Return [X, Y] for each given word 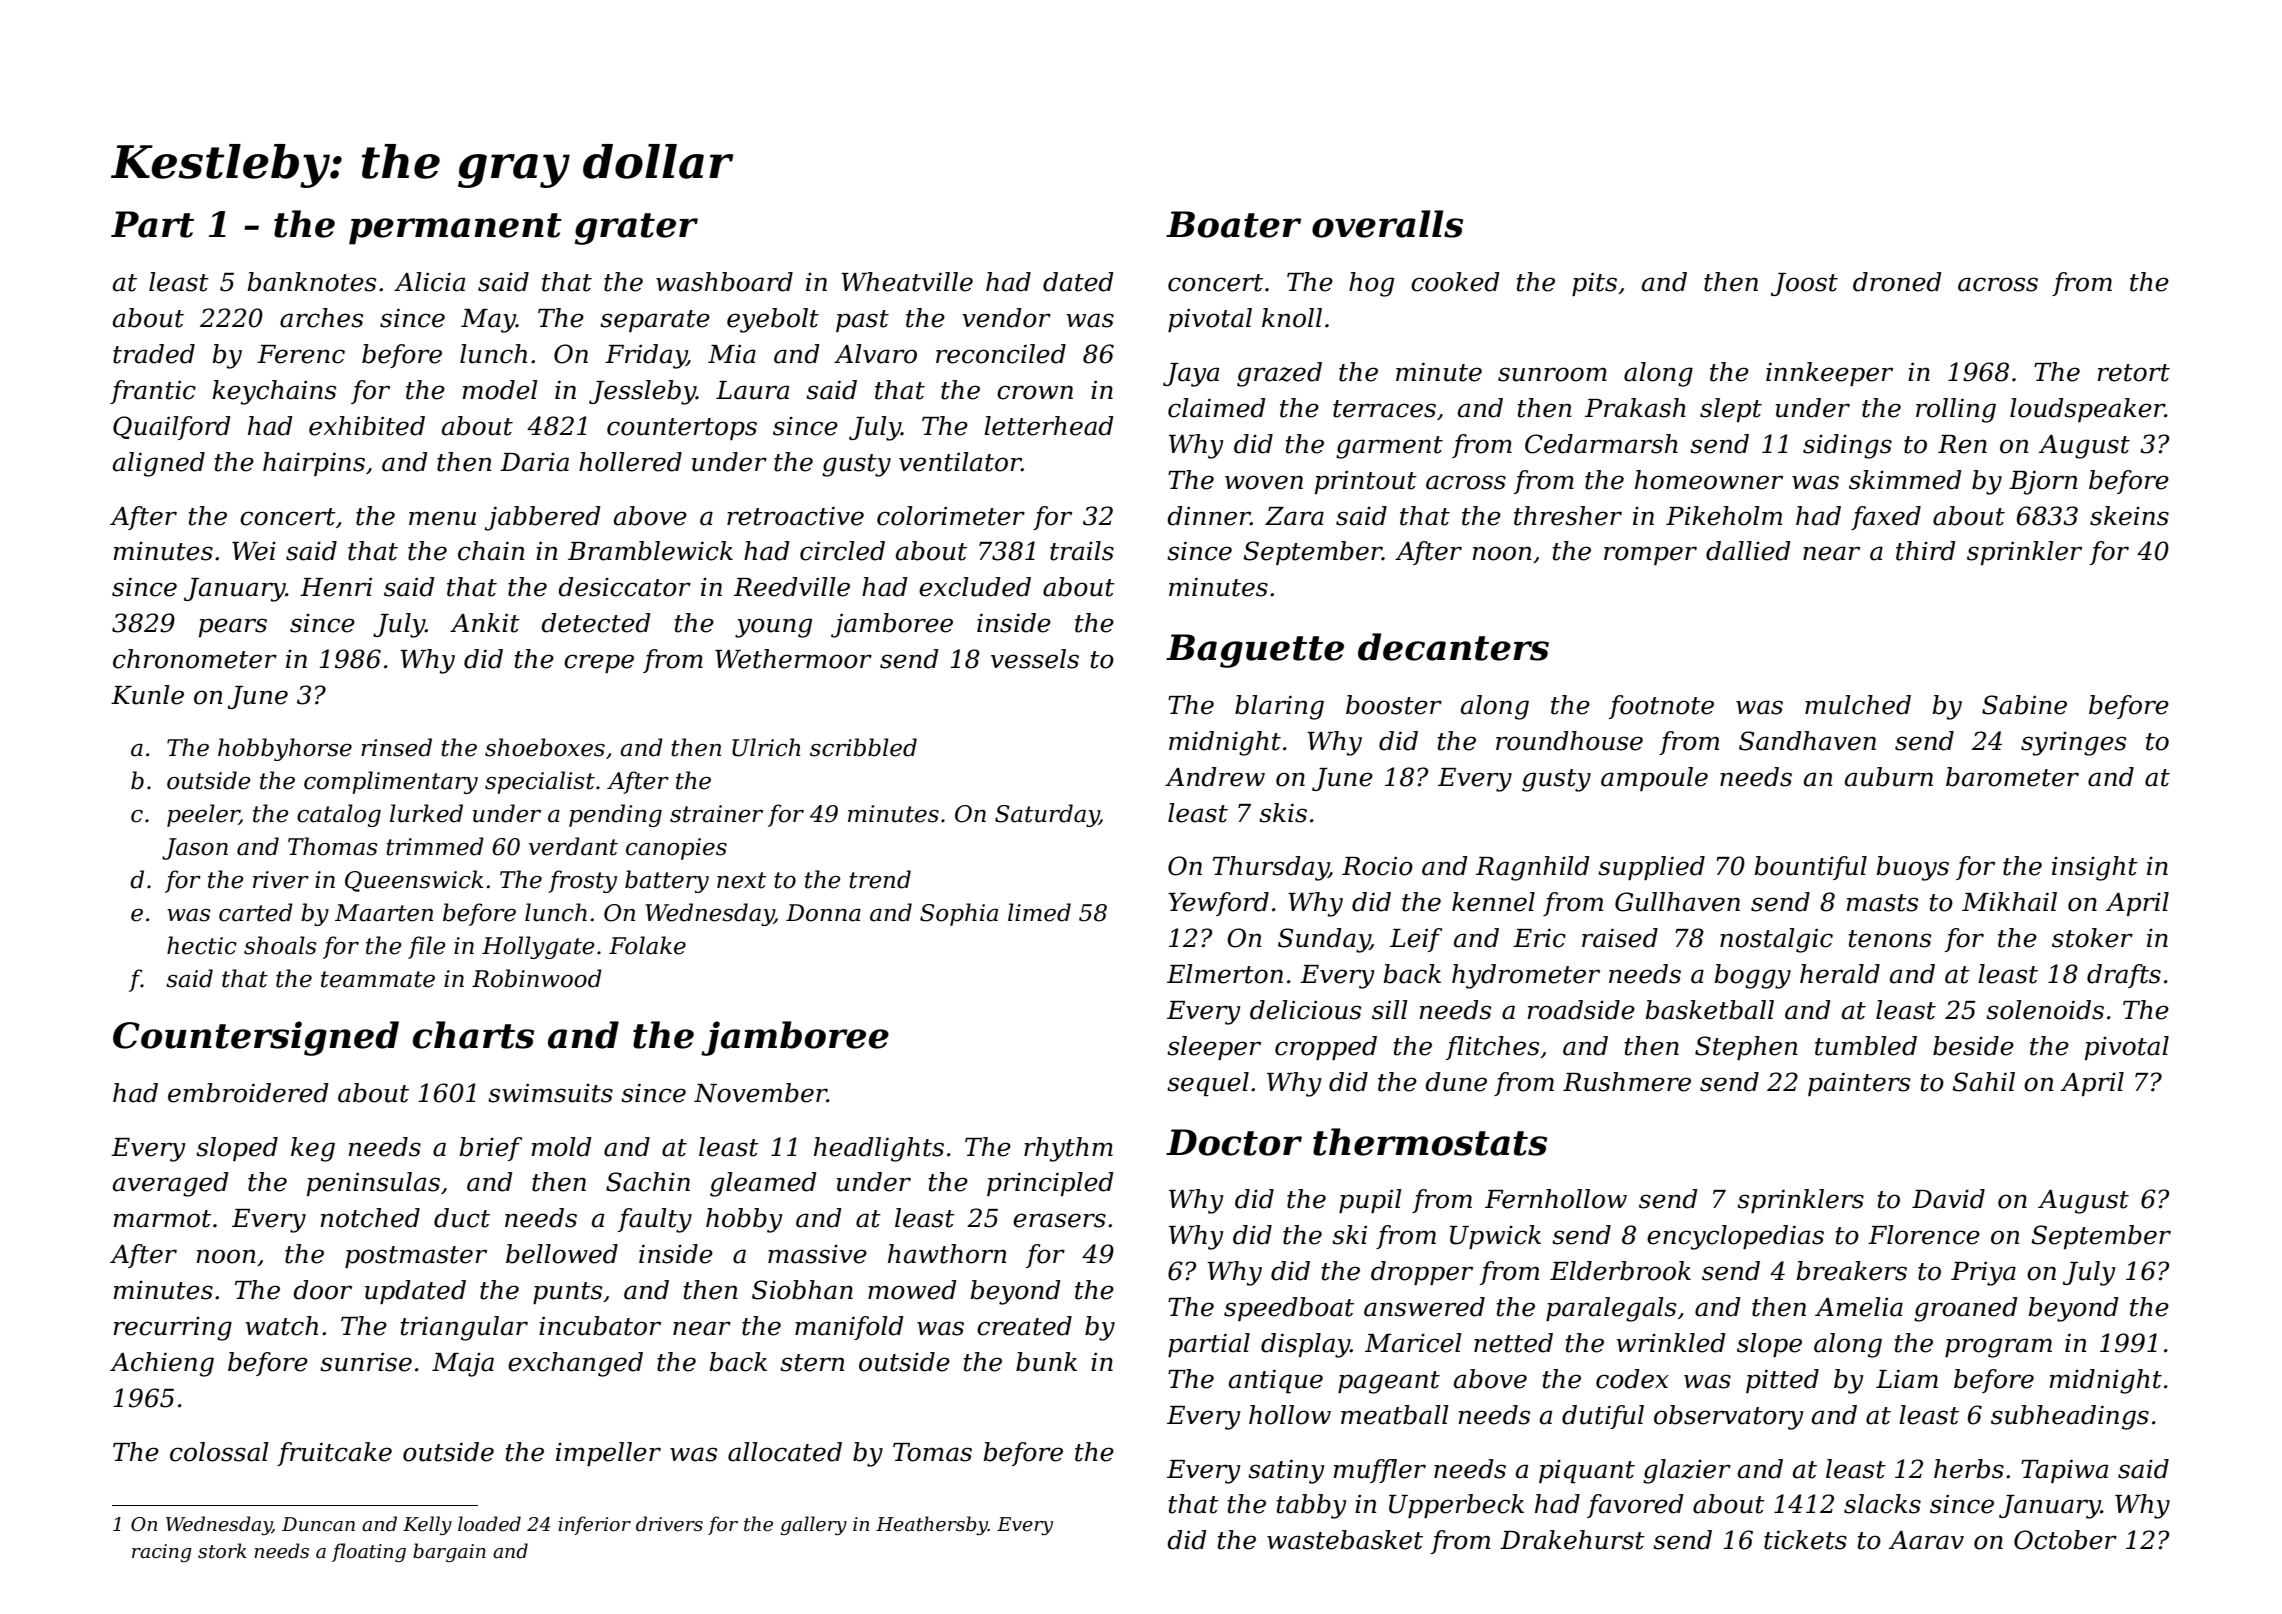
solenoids [2045, 1010]
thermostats [1430, 1142]
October [2065, 1540]
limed [1039, 912]
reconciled [1001, 354]
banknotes [311, 282]
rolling [1956, 410]
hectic [202, 945]
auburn [1889, 777]
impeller [608, 1454]
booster [1394, 705]
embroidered [248, 1093]
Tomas [932, 1452]
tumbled [1866, 1046]
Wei [254, 551]
